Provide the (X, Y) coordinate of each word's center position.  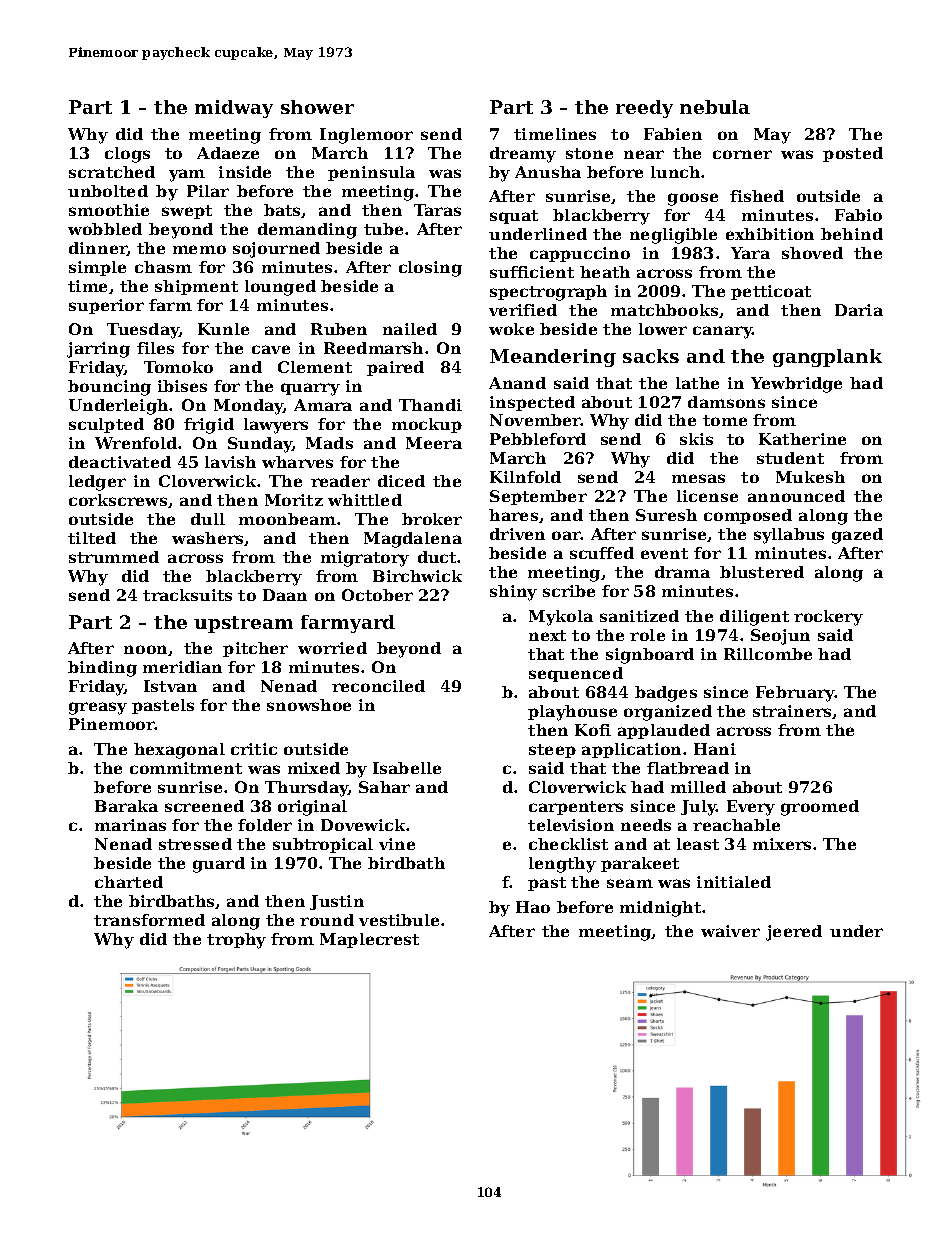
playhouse (572, 713)
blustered (762, 572)
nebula (715, 107)
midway (234, 109)
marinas (130, 825)
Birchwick (417, 576)
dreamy (523, 155)
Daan (285, 595)
